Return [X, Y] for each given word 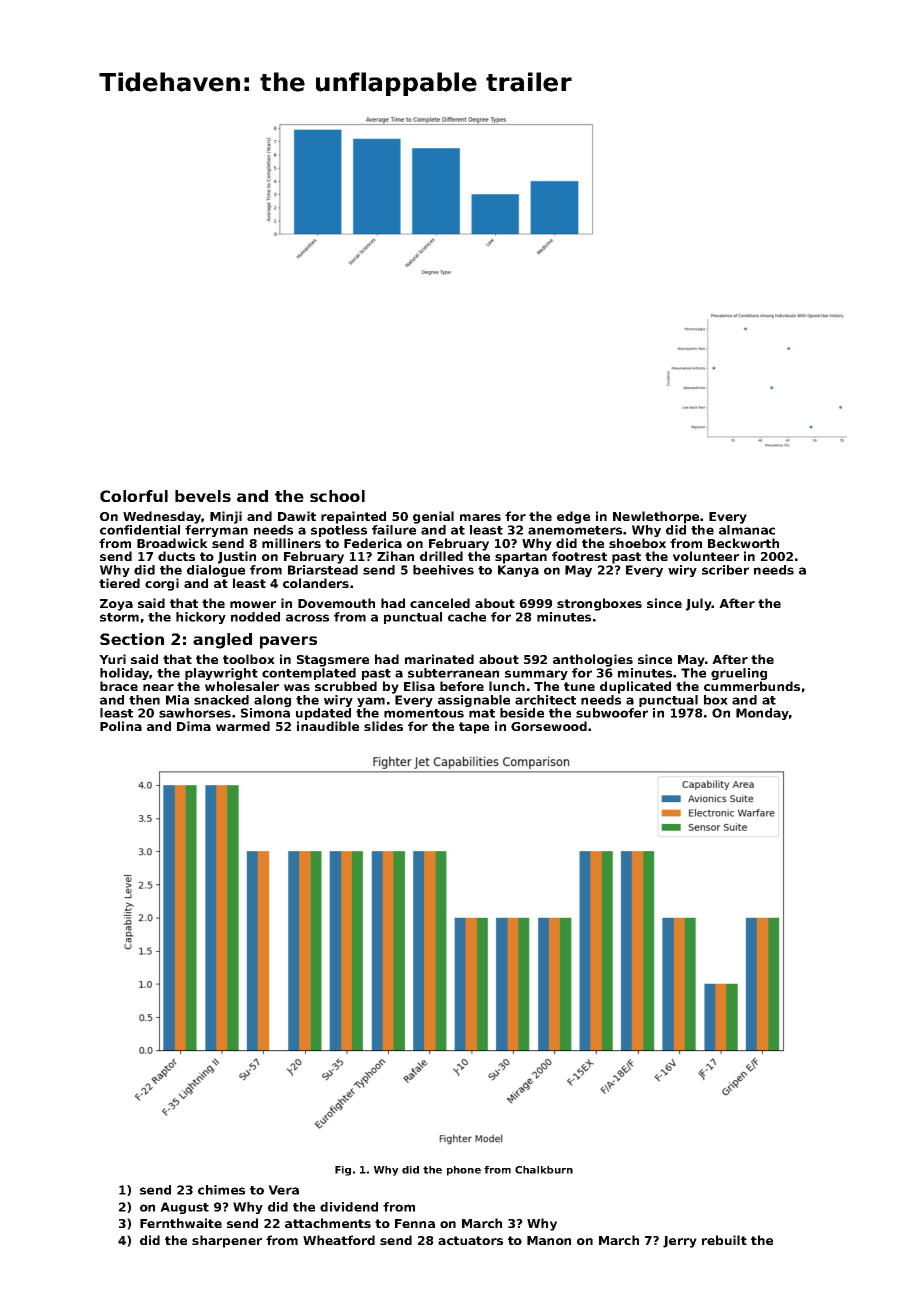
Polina [121, 726]
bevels [203, 496]
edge [573, 517]
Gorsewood [549, 726]
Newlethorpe [656, 517]
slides [383, 726]
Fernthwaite [181, 1223]
